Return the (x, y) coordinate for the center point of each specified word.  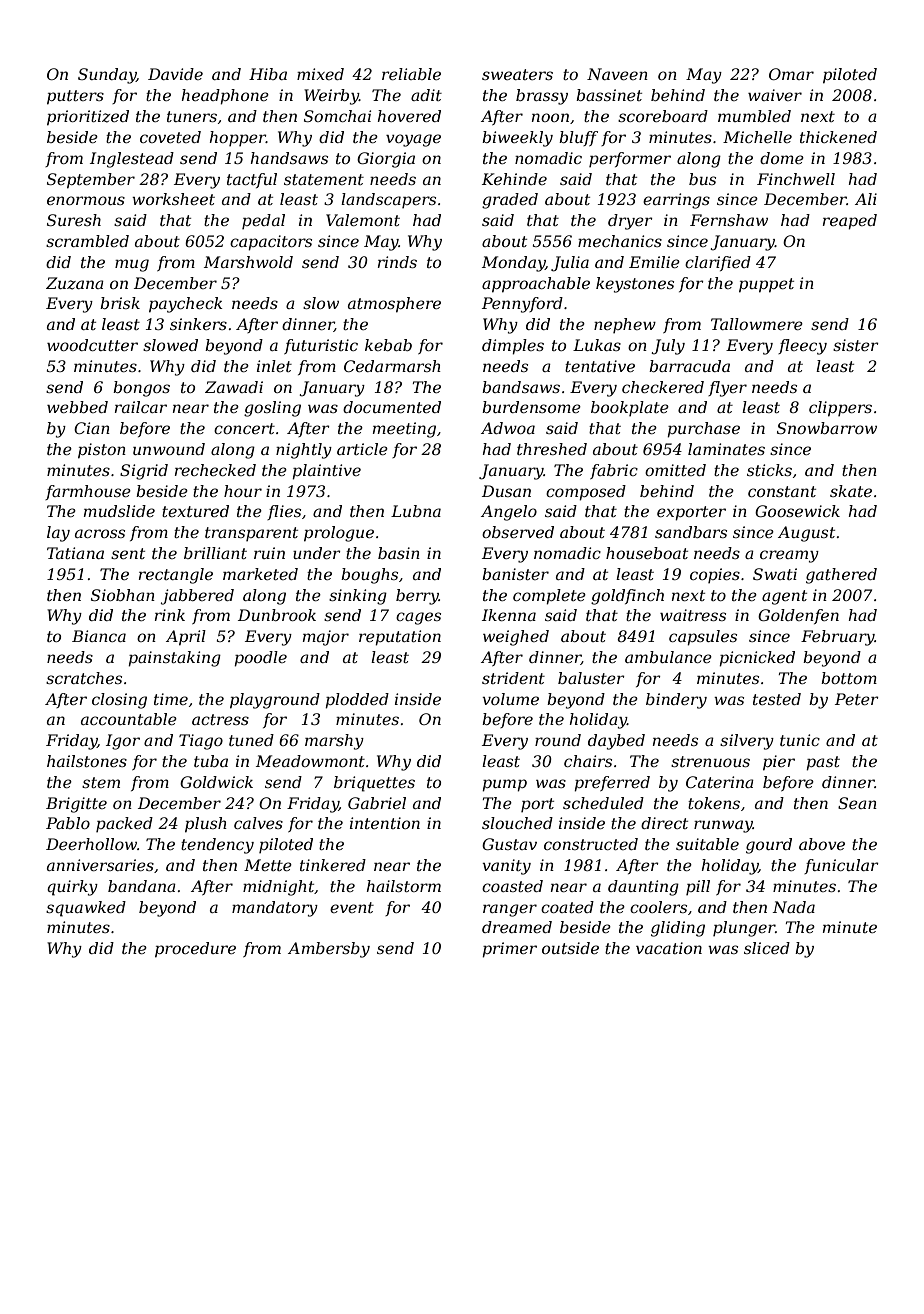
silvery (747, 742)
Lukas (597, 345)
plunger (744, 929)
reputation (400, 638)
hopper (238, 138)
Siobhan (123, 595)
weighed (516, 638)
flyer (727, 389)
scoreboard (663, 116)
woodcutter (92, 345)
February (838, 638)
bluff (578, 138)
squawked (86, 909)
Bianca (99, 636)
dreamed (517, 927)
